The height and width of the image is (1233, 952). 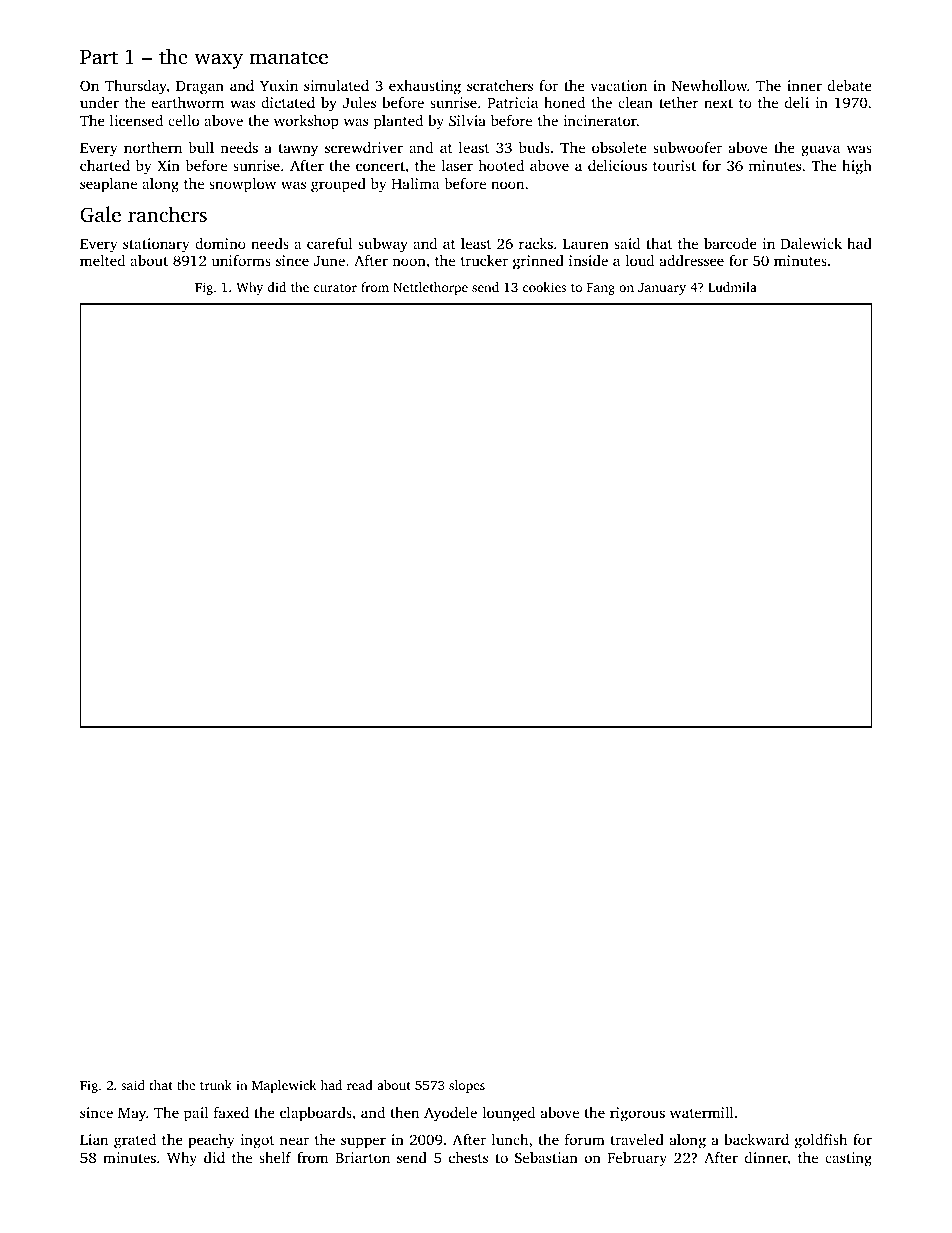 I want to click on Nettlethorpe, so click(x=430, y=288).
